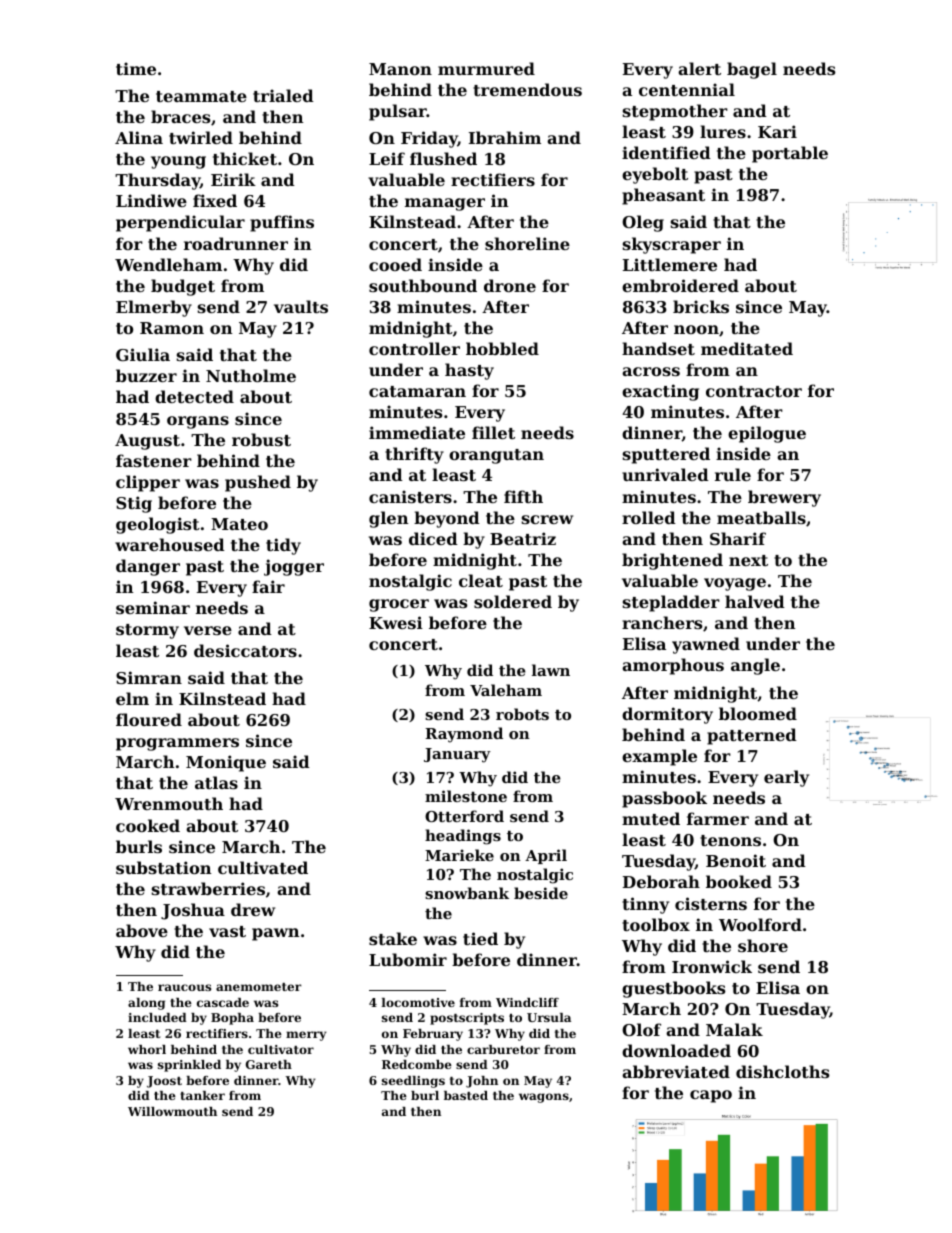 Image resolution: width=952 pixels, height=1233 pixels. What do you see at coordinates (649, 517) in the document?
I see `rolled` at bounding box center [649, 517].
